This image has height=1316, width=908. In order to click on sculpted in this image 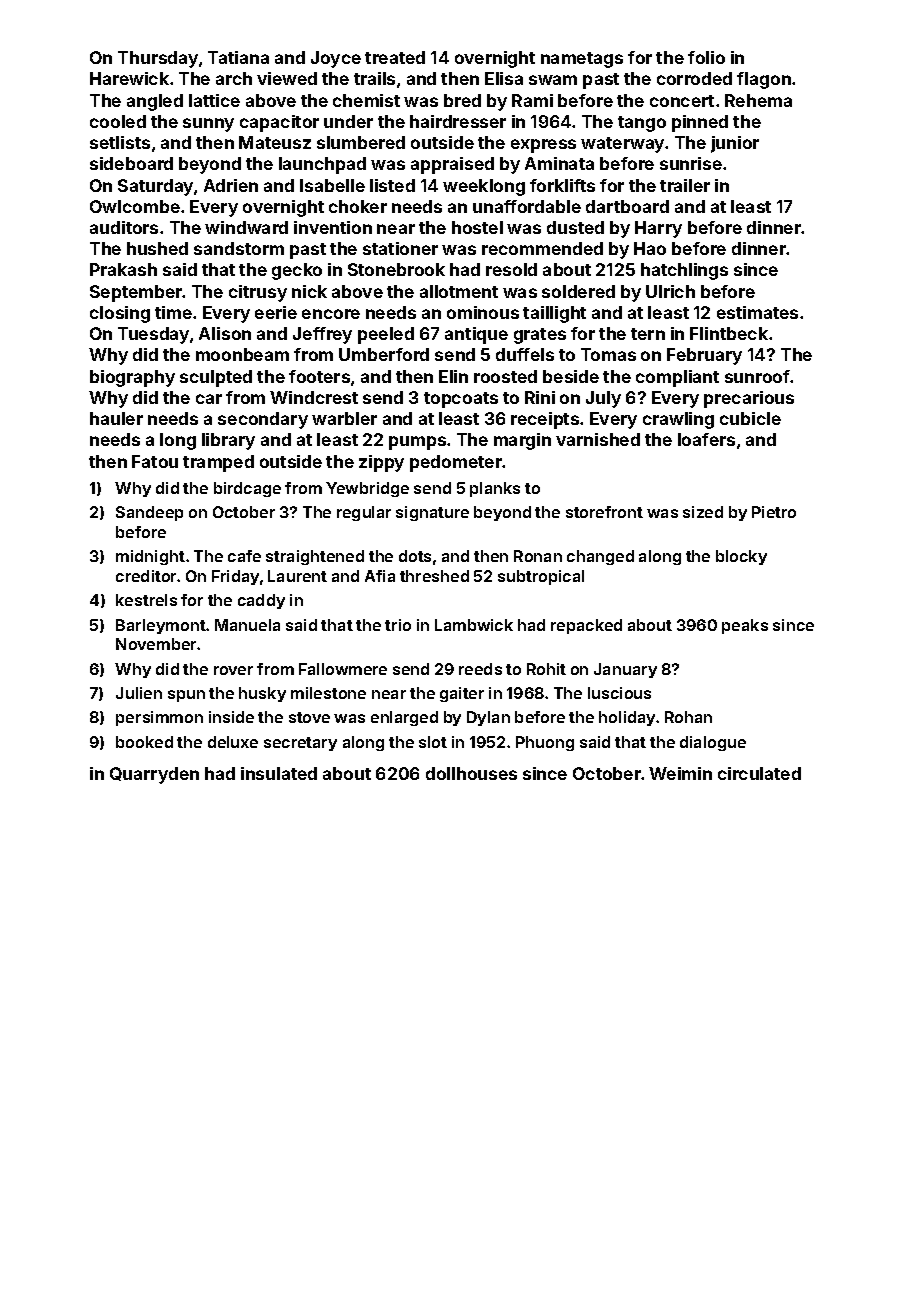, I will do `click(216, 378)`.
